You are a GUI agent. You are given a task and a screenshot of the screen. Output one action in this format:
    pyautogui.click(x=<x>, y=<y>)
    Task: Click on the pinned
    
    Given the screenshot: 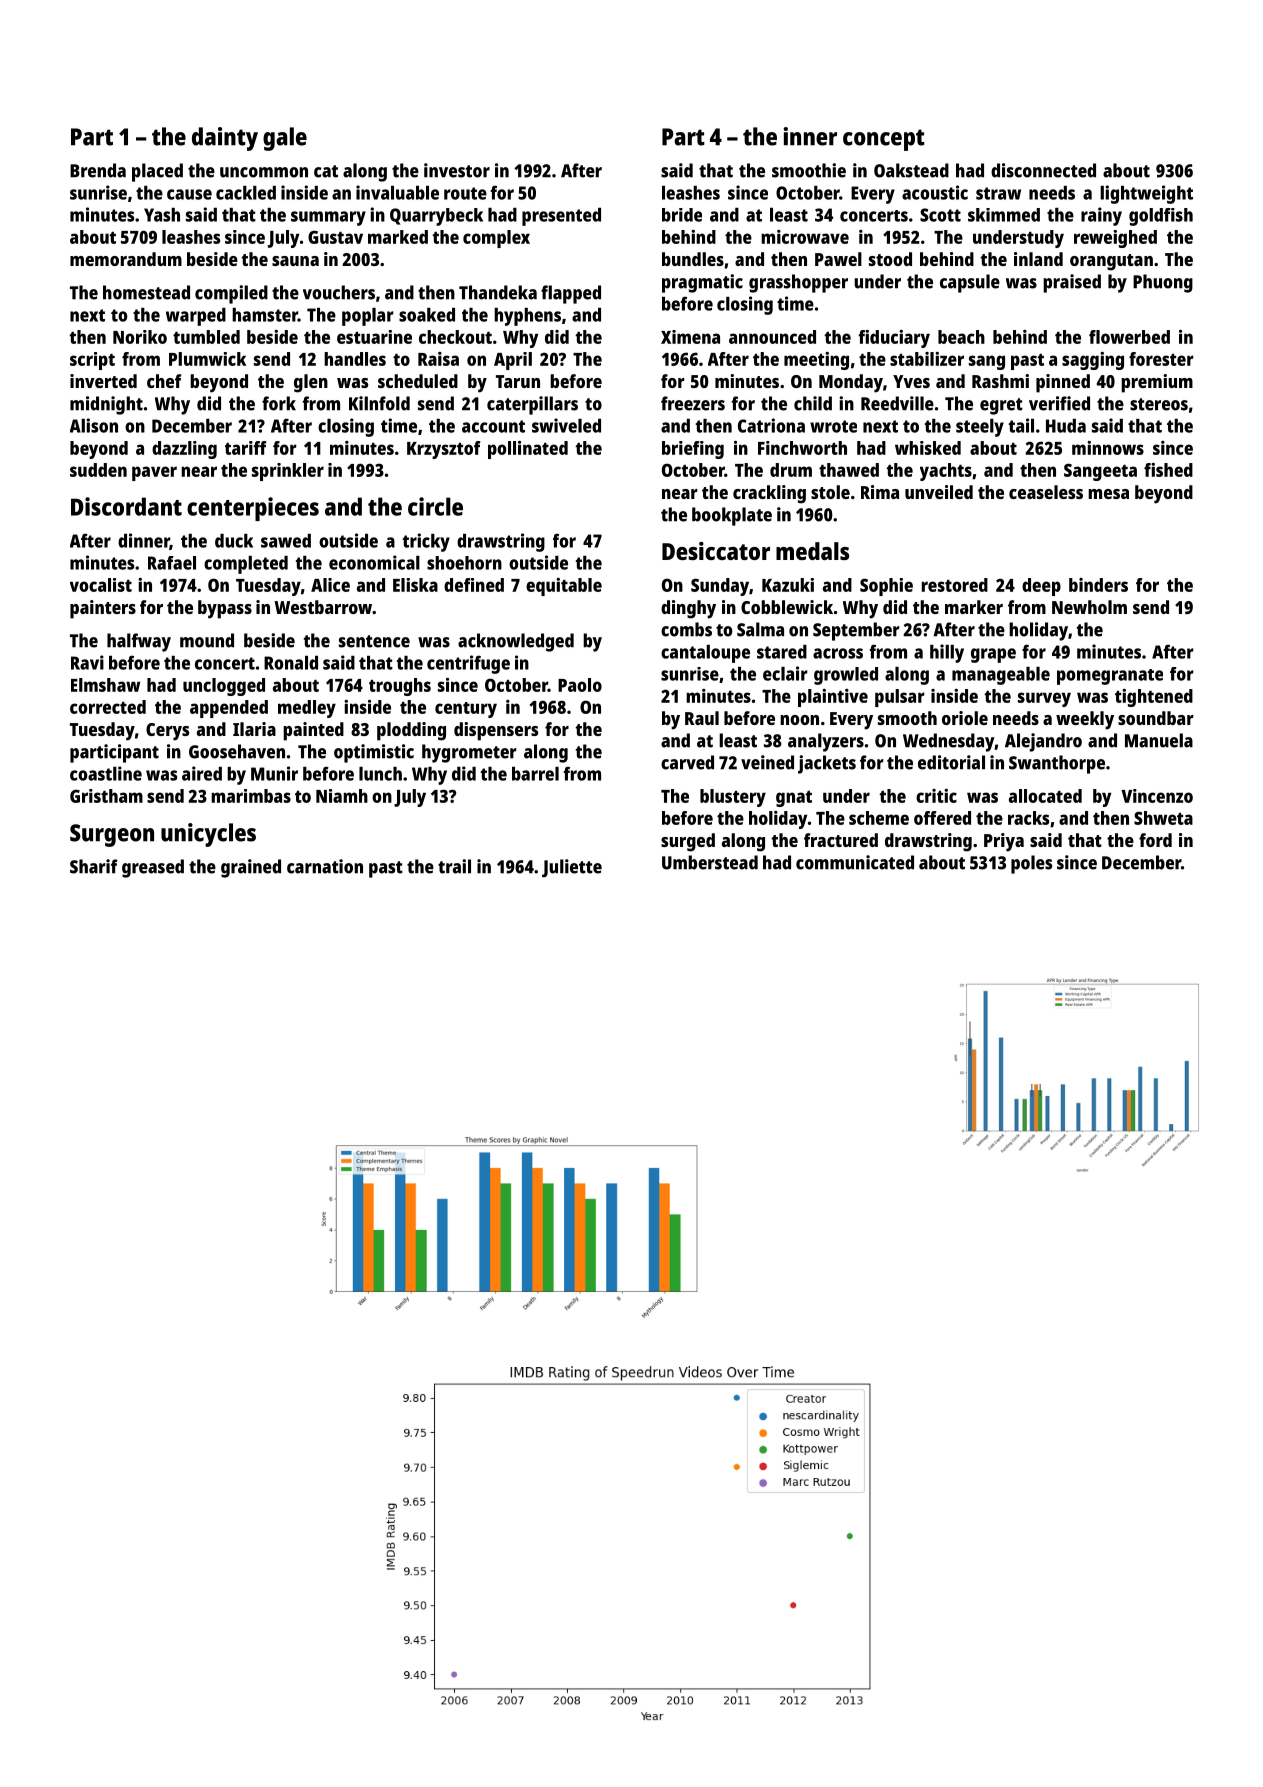 What is the action you would take?
    pyautogui.click(x=1063, y=383)
